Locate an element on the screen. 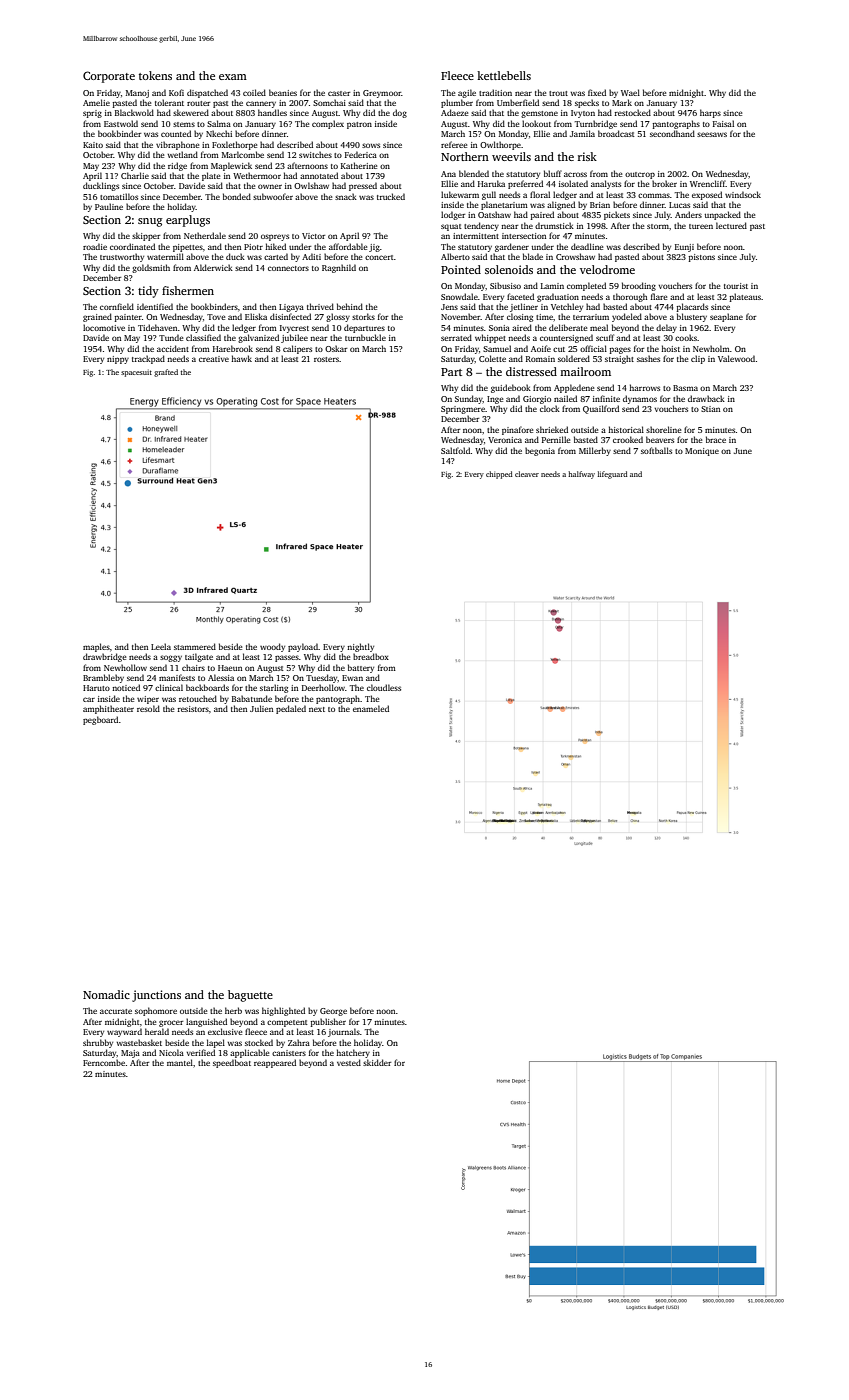 The width and height of the screenshot is (849, 1400). skidder is located at coordinates (377, 1062).
